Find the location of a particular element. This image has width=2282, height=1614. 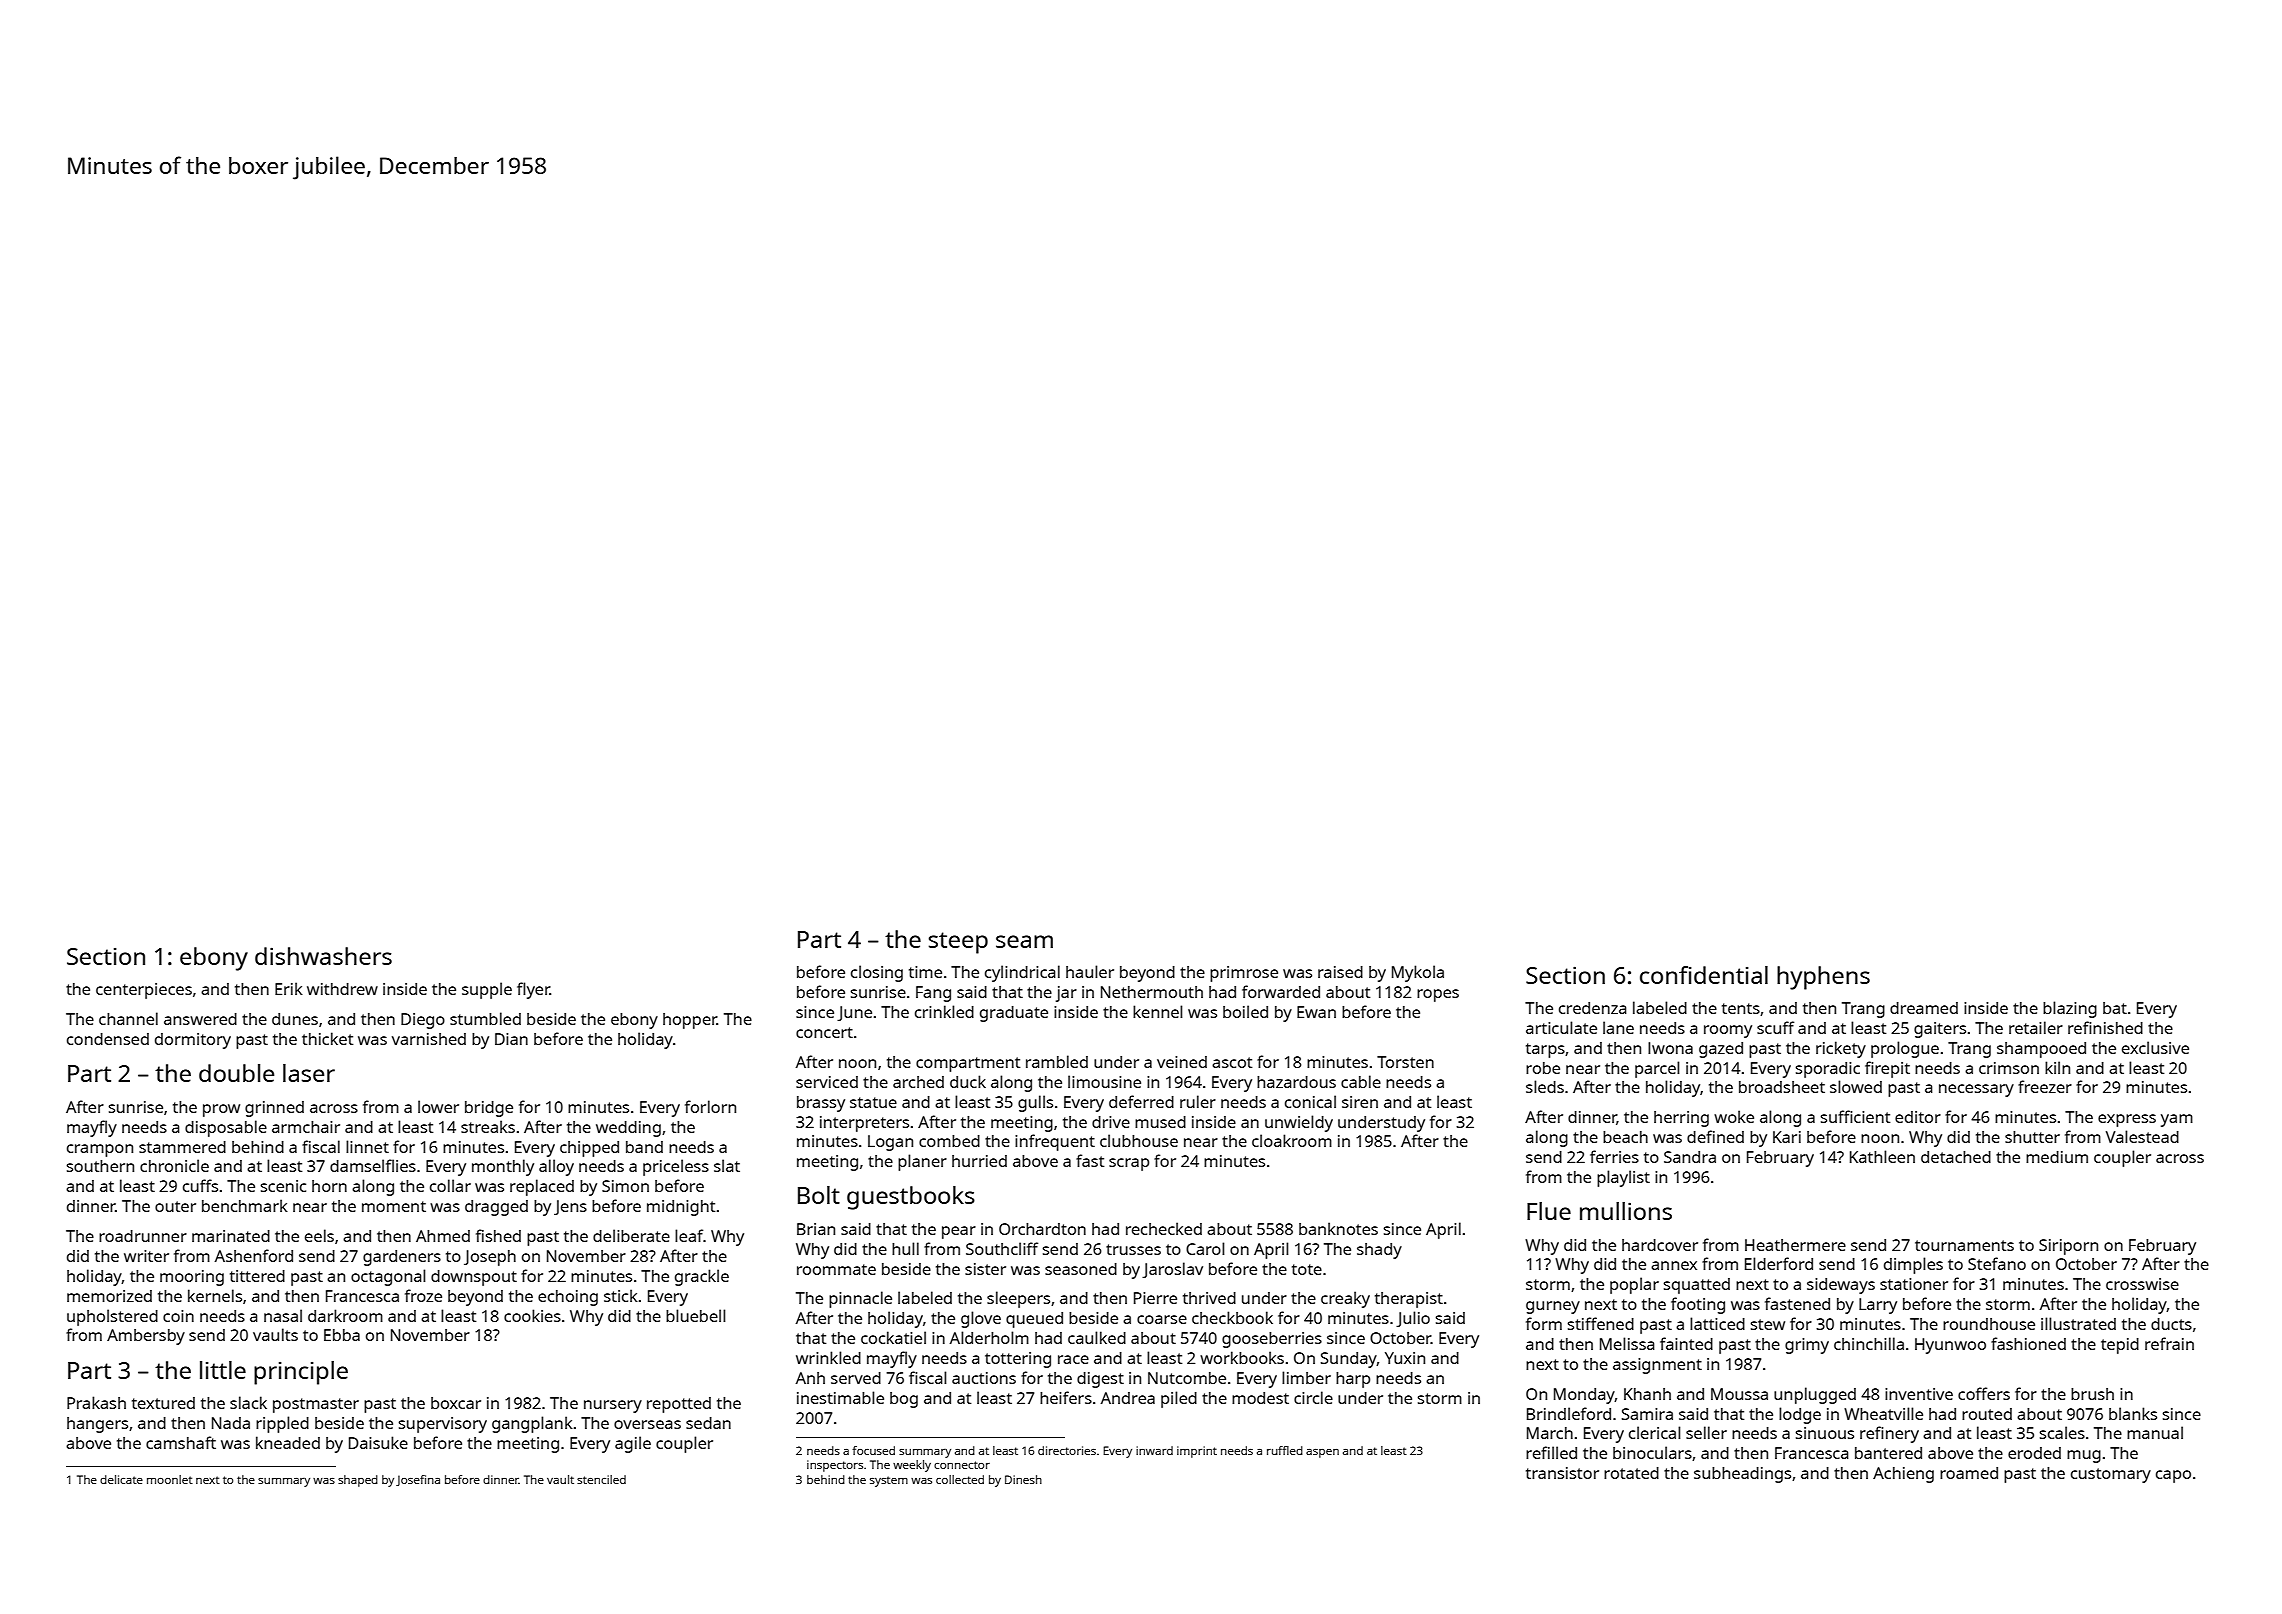

seam is located at coordinates (1024, 941).
